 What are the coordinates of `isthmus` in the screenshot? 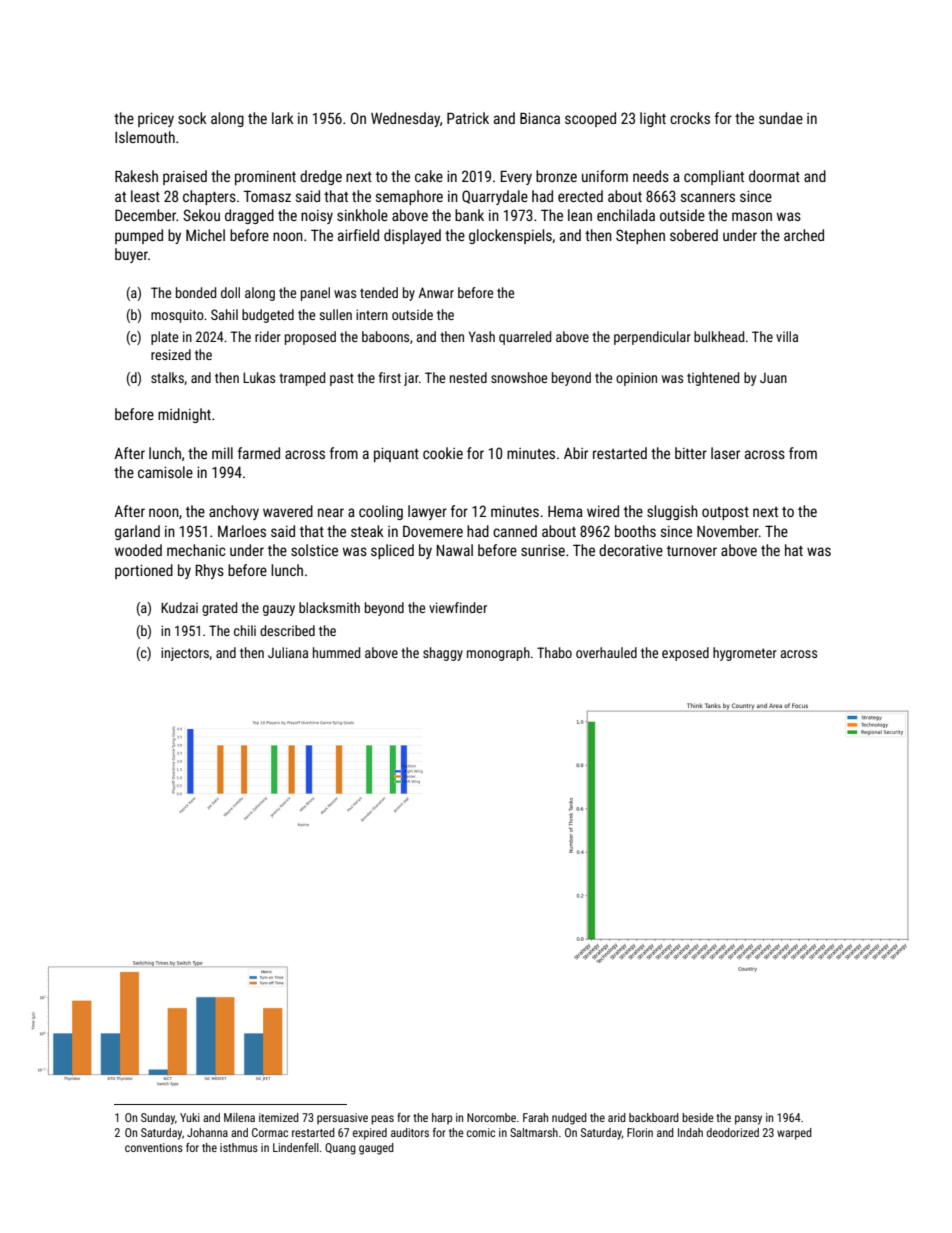 It's located at (239, 1147).
